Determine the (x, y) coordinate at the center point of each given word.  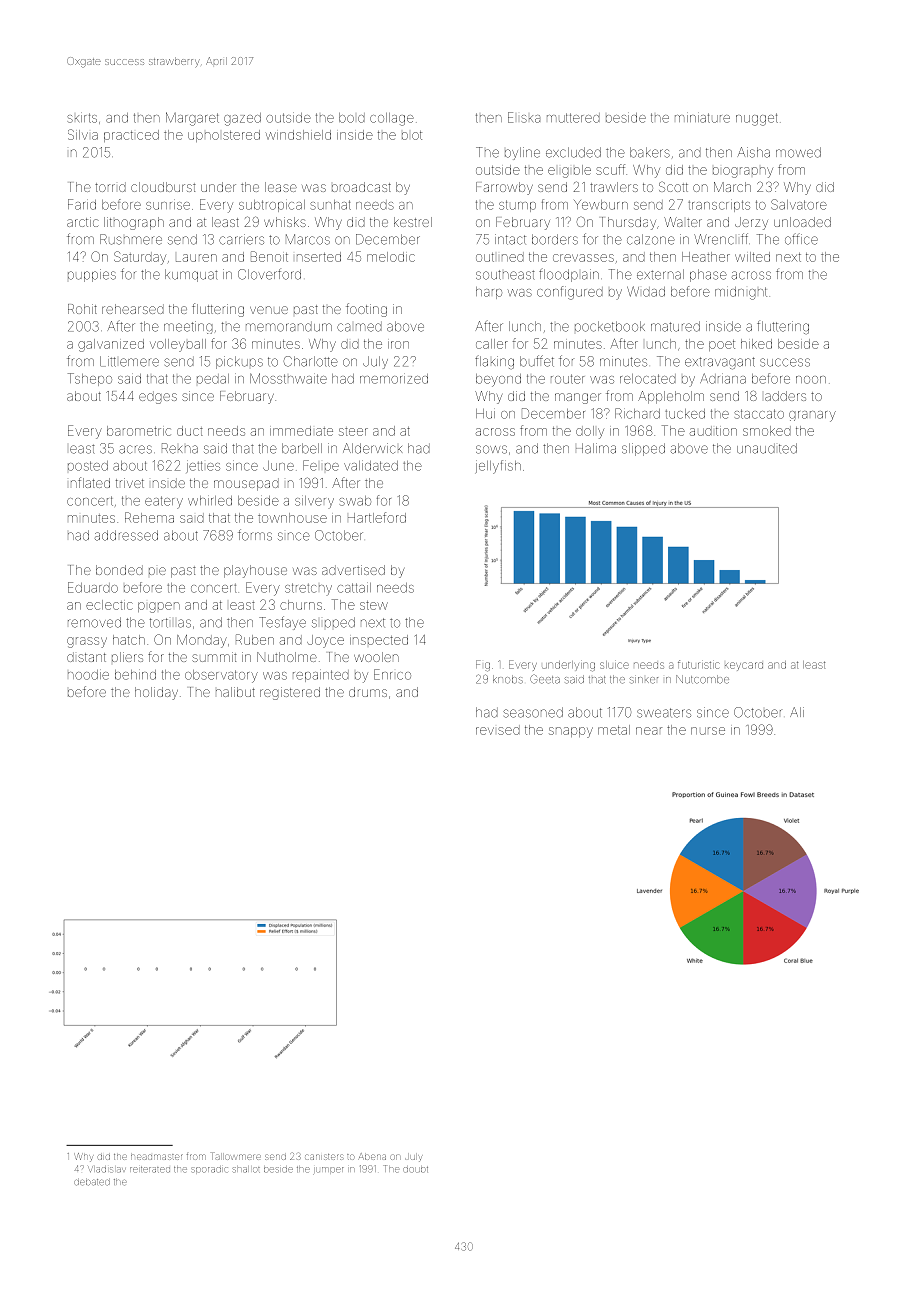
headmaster (156, 1157)
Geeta (545, 679)
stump (517, 206)
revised (498, 730)
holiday (156, 693)
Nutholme (287, 657)
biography (743, 172)
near (649, 731)
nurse (708, 731)
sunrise (168, 206)
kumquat (191, 275)
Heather (706, 257)
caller (492, 344)
